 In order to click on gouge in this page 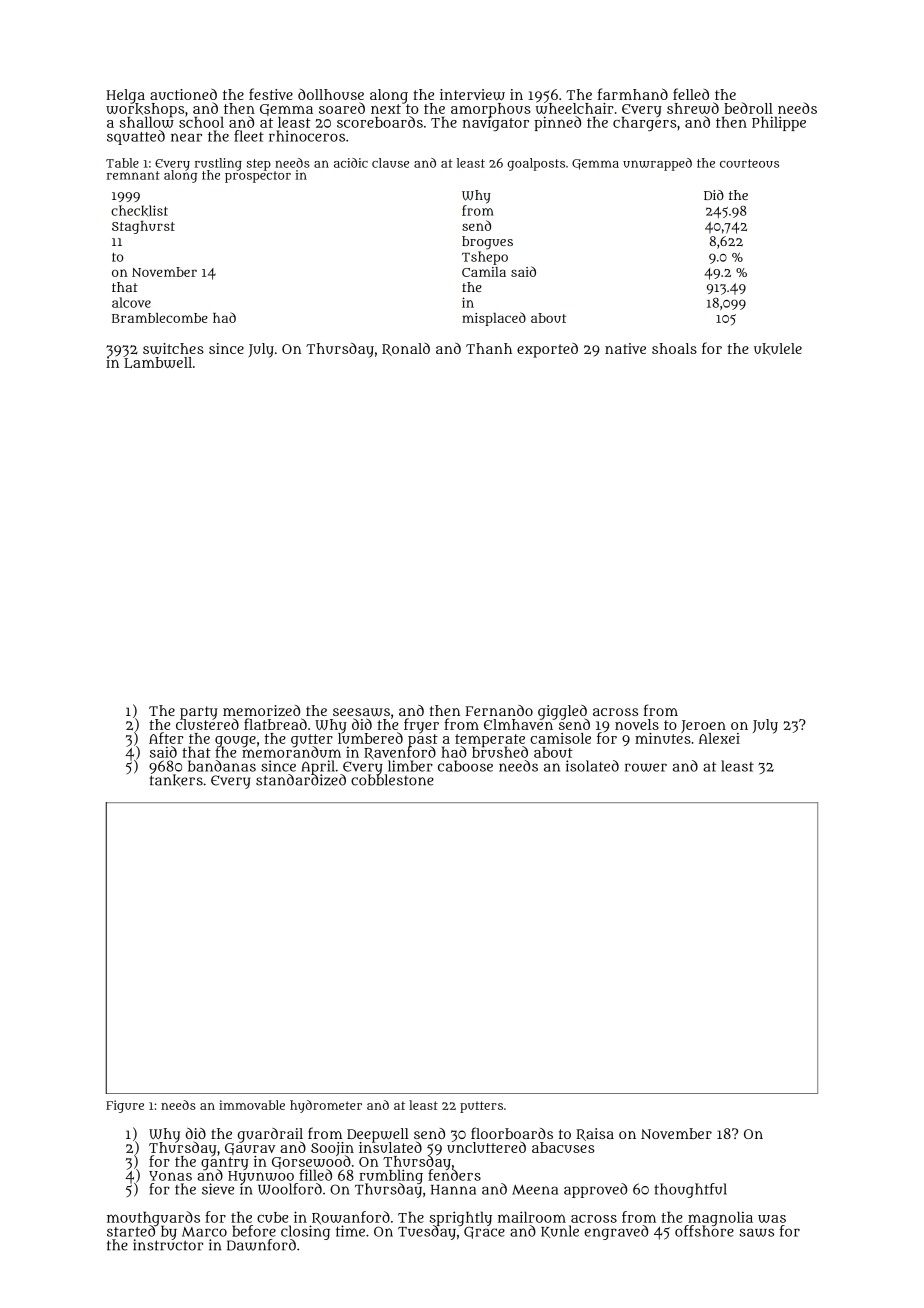, I will do `click(235, 741)`.
